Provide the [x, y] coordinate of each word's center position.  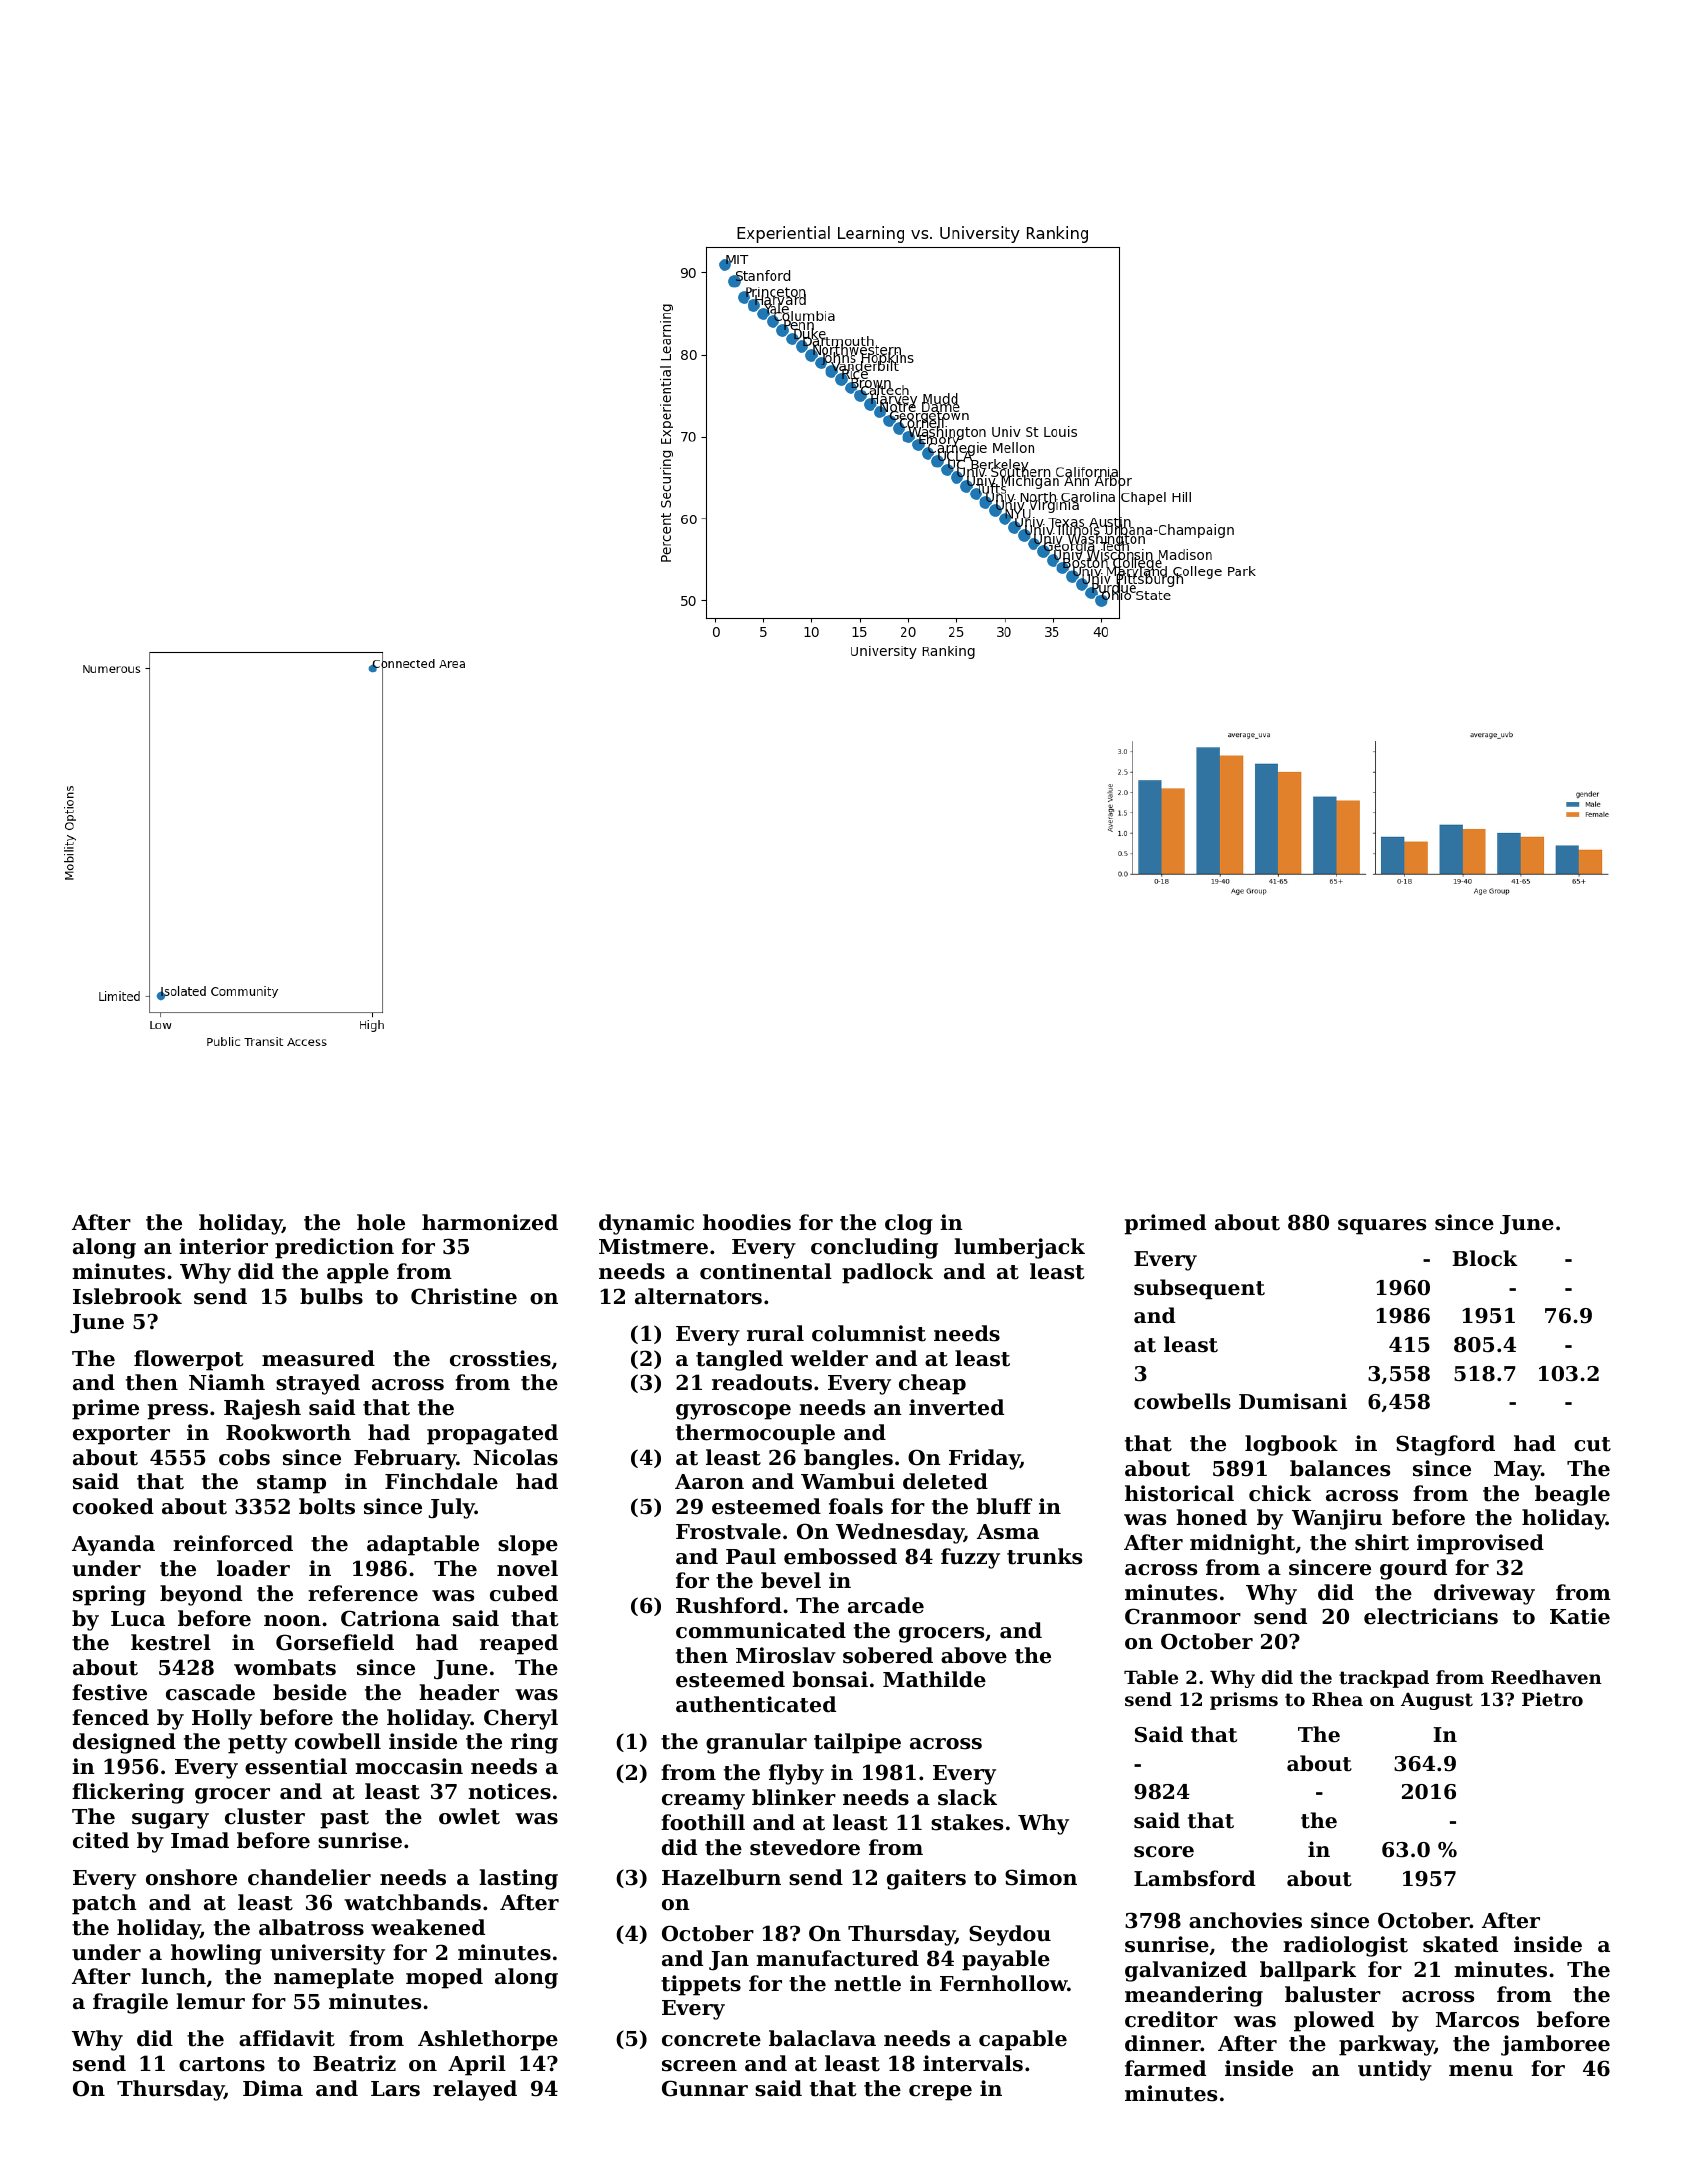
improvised [1480, 1544]
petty [257, 1744]
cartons [222, 2064]
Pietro [1552, 1699]
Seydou [1010, 1935]
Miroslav [786, 1655]
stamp [291, 1484]
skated [1460, 1944]
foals [856, 1506]
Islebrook [127, 1296]
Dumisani [1293, 1401]
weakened [428, 1927]
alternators [698, 1296]
